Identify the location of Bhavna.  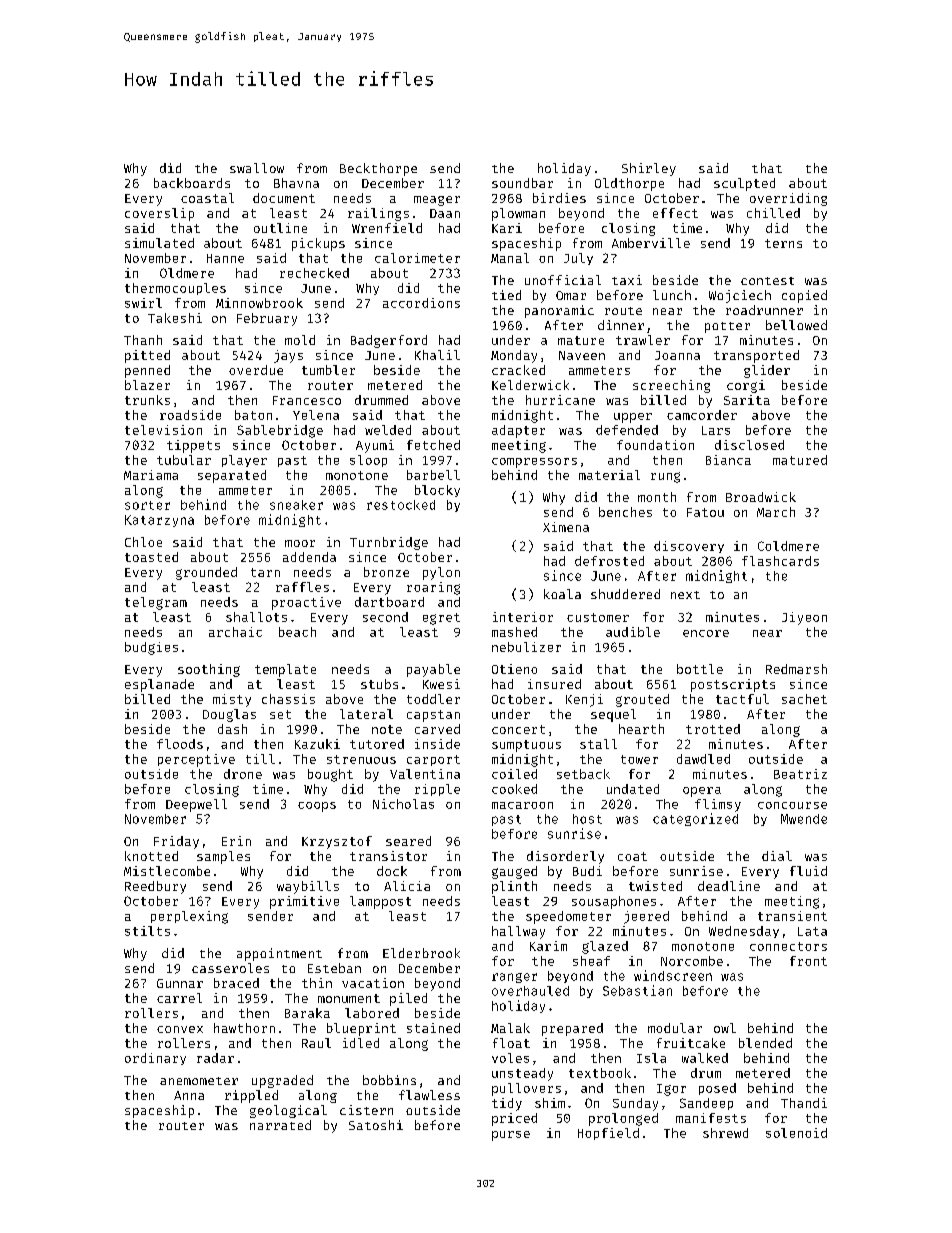
(296, 183).
